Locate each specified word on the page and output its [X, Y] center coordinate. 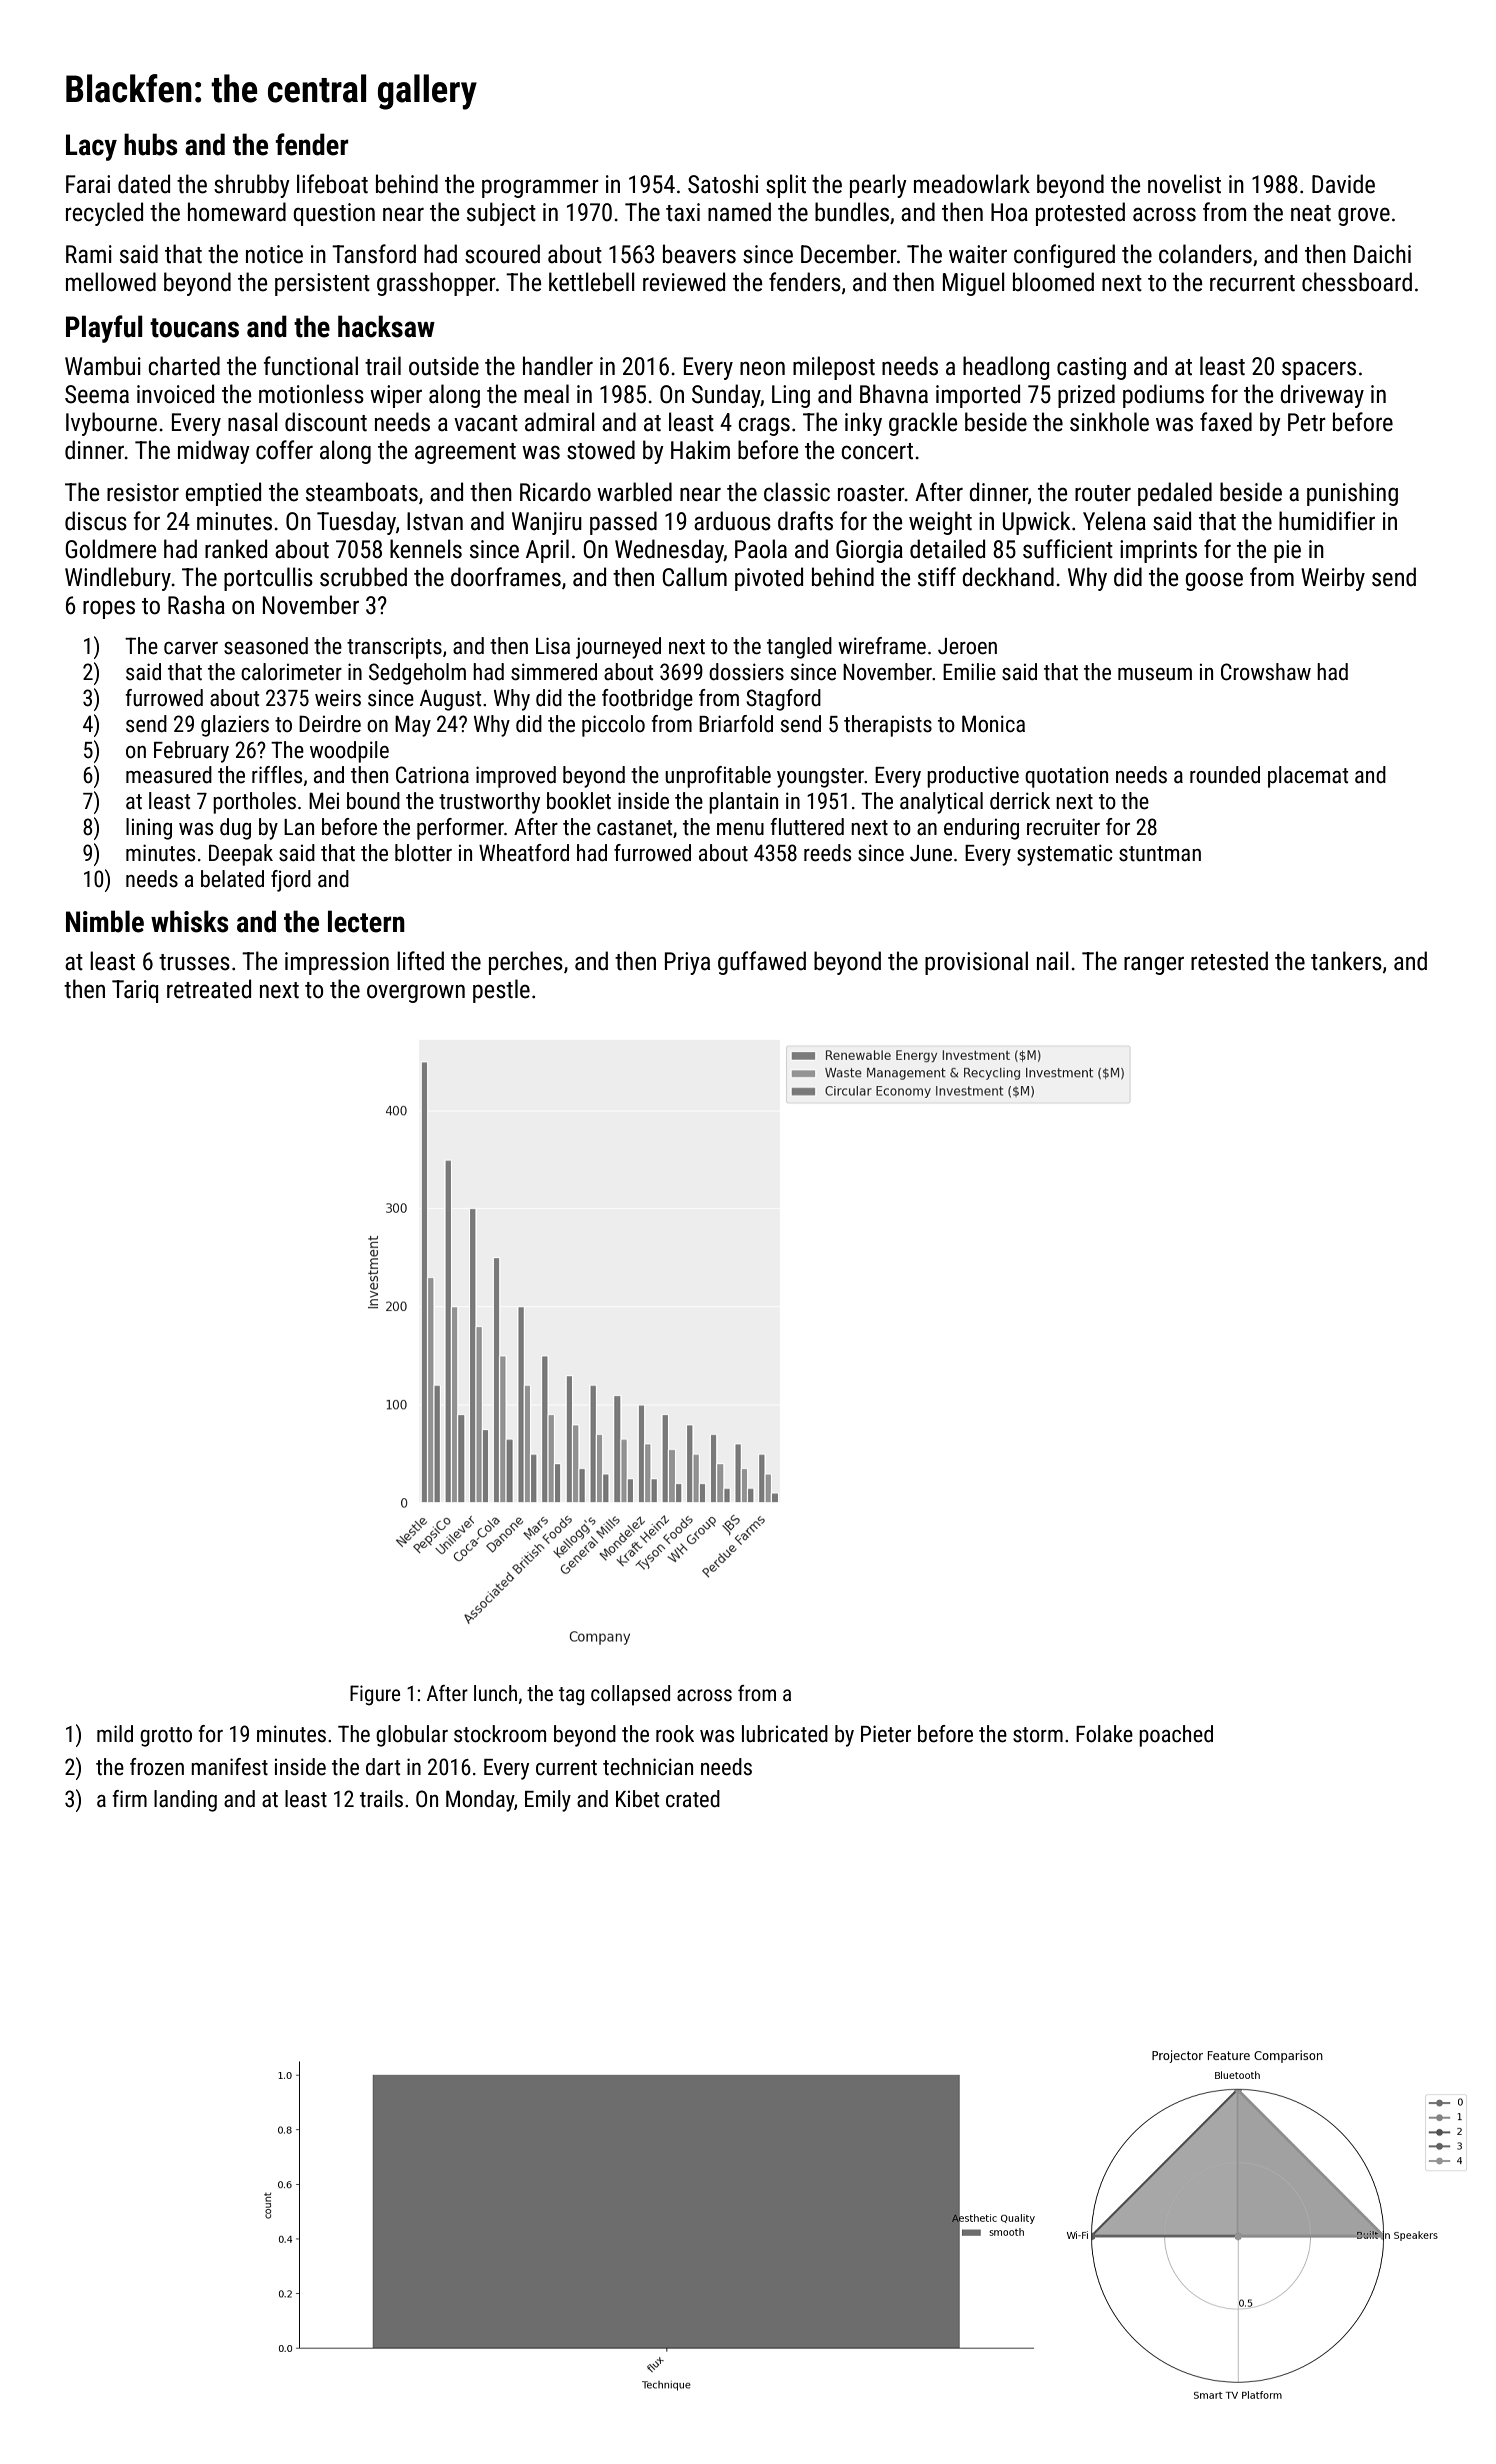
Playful [104, 329]
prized [1086, 396]
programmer [540, 188]
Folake [1104, 1734]
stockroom [500, 1734]
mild [115, 1734]
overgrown [416, 993]
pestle [501, 991]
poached [1176, 1736]
